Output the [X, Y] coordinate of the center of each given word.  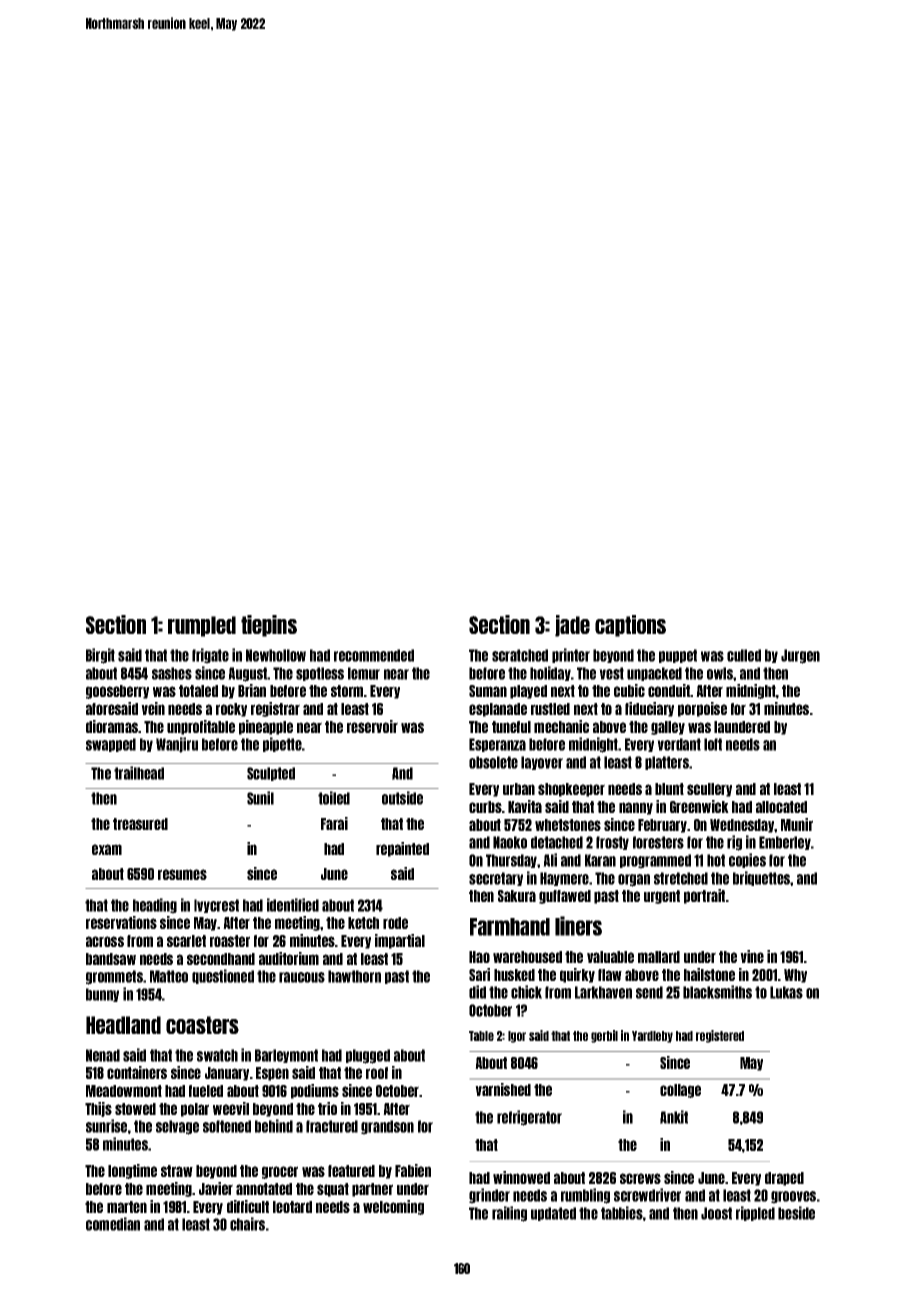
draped [784, 1179]
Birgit [100, 656]
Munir [797, 824]
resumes [182, 874]
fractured [332, 1126]
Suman [488, 691]
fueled [206, 1091]
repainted [402, 849]
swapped [111, 745]
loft [713, 744]
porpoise [702, 709]
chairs [247, 1224]
